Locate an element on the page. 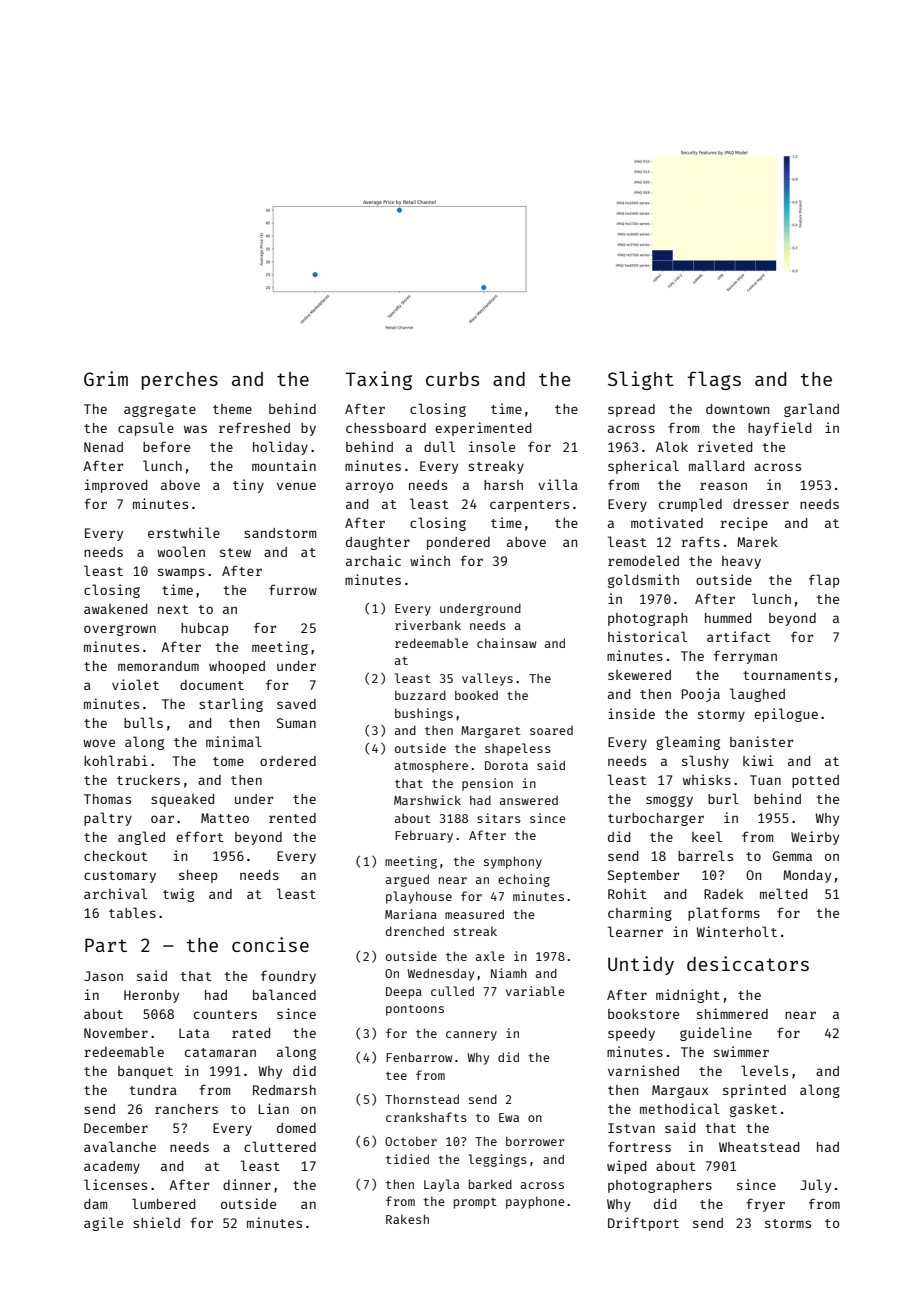 This page has width=924, height=1308. refreshed is located at coordinates (254, 427).
